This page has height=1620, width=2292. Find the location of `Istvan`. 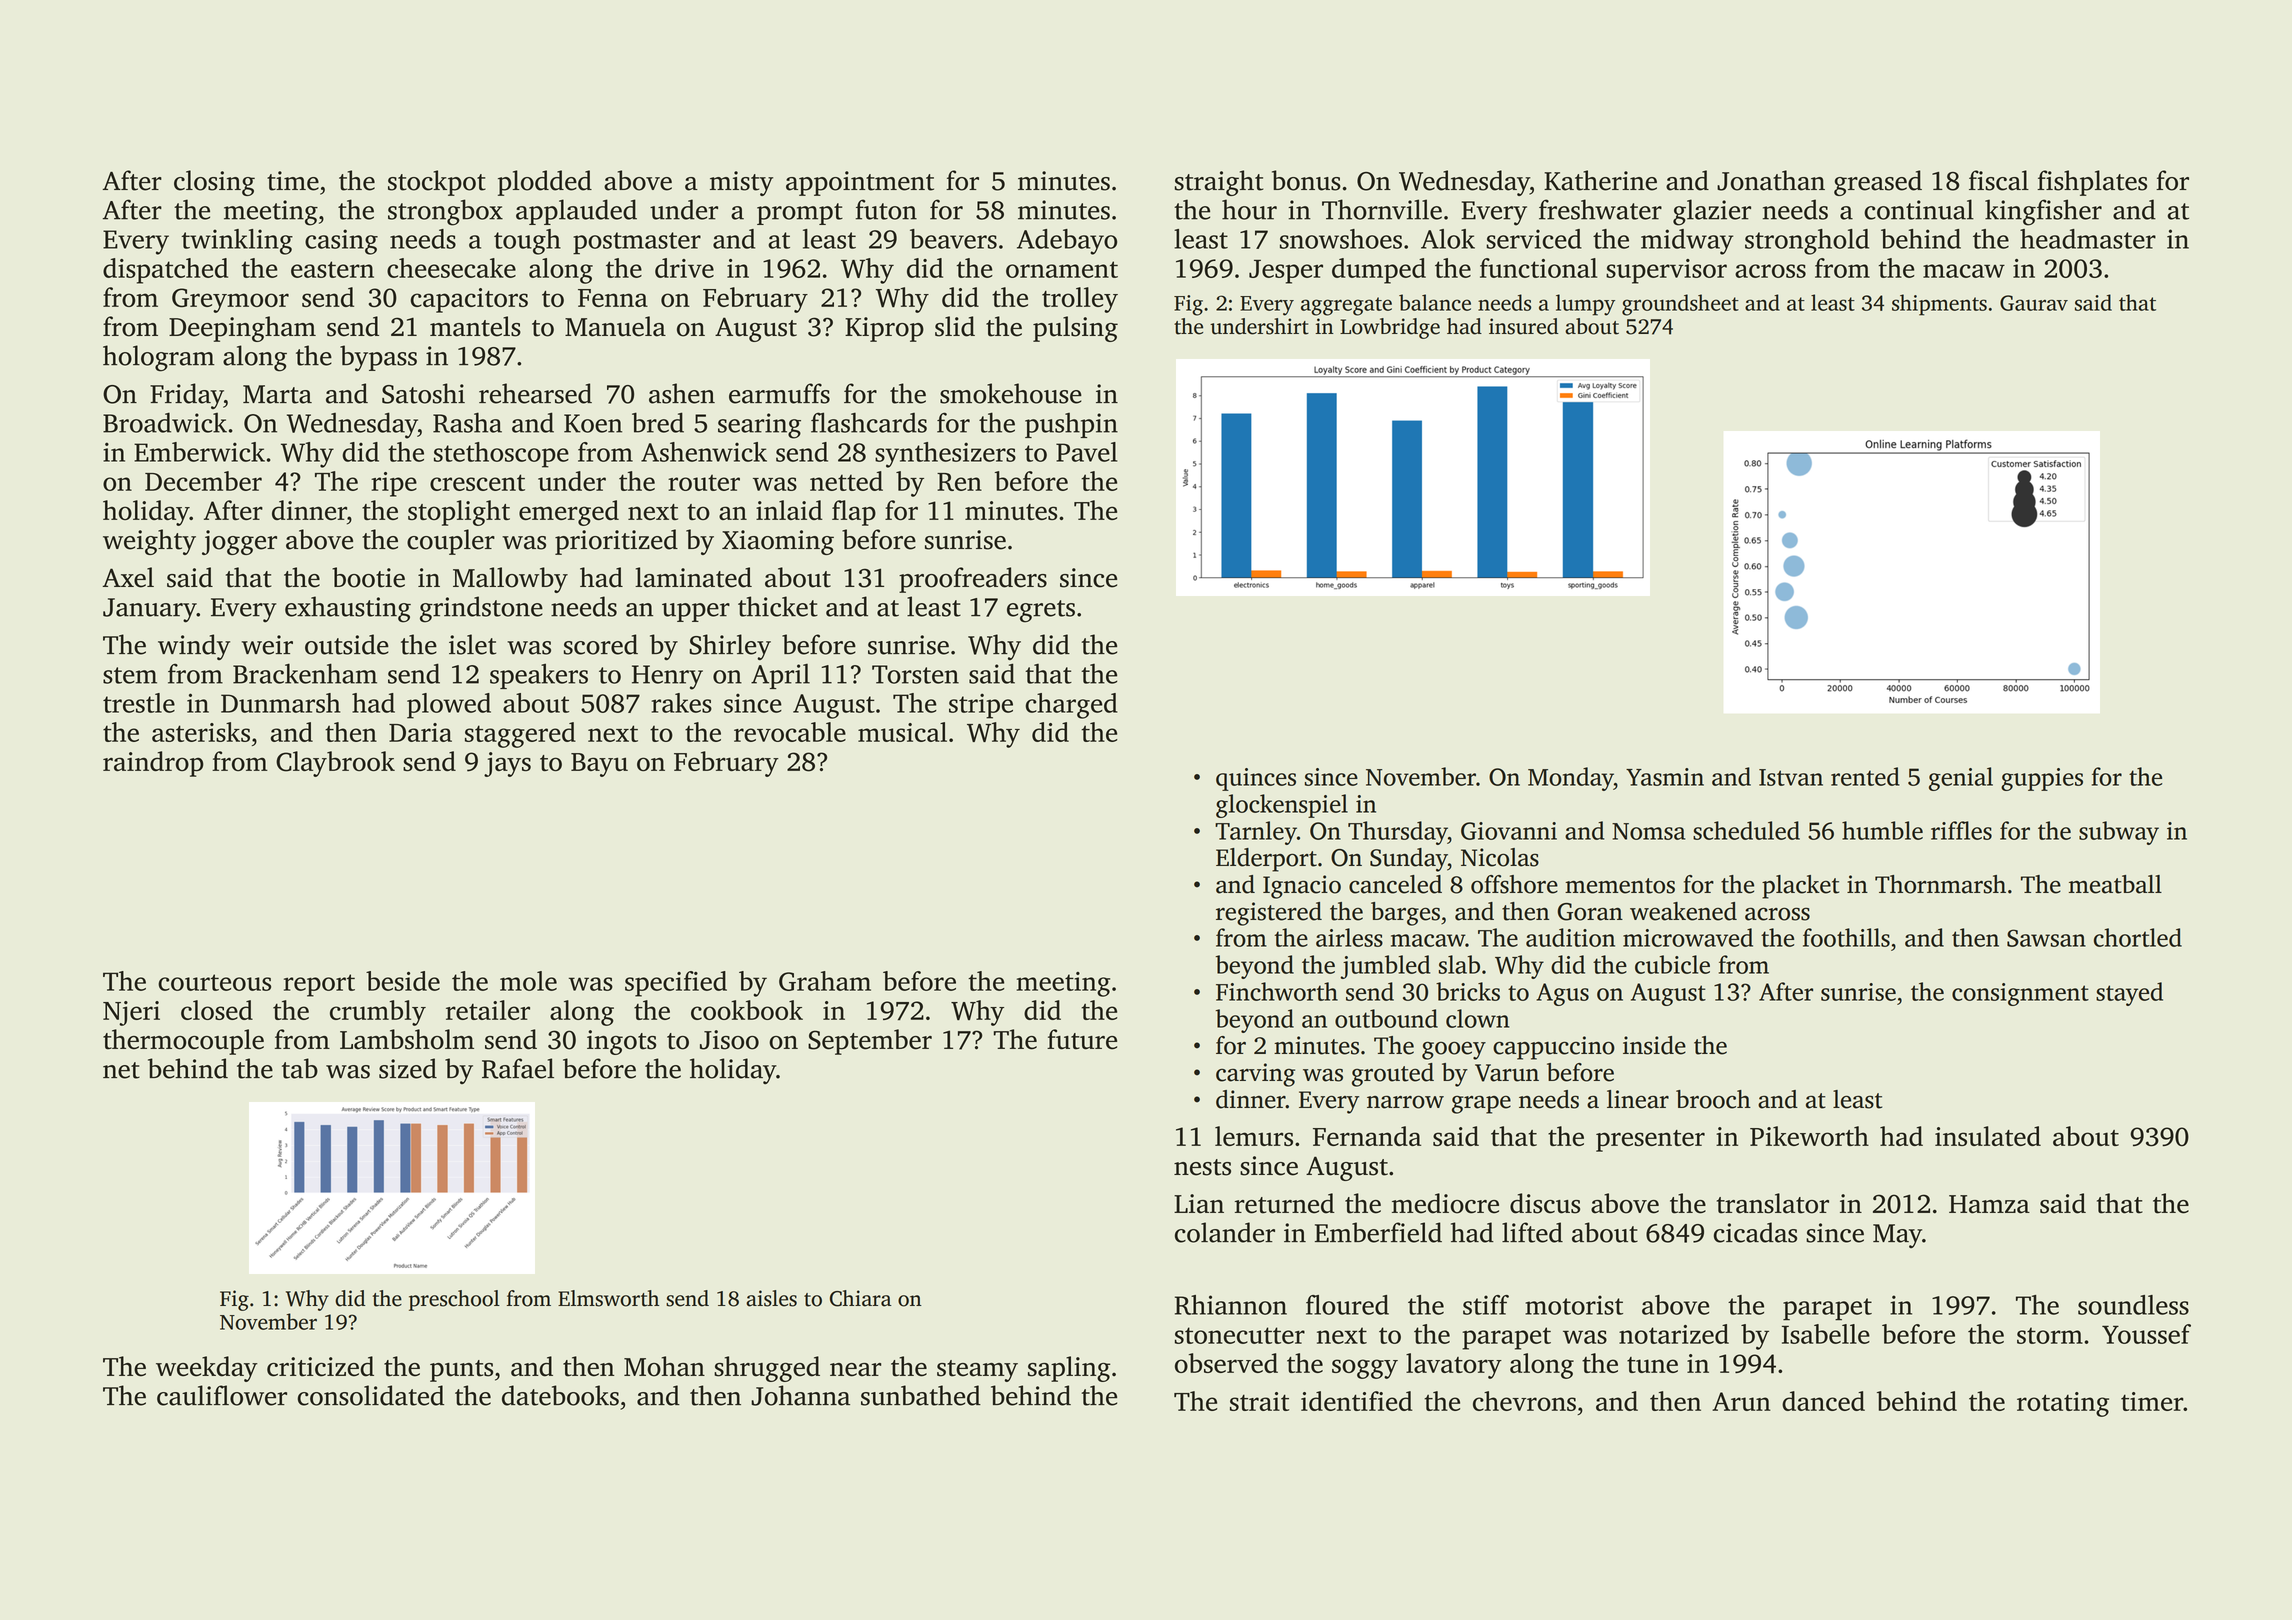

Istvan is located at coordinates (1791, 777).
